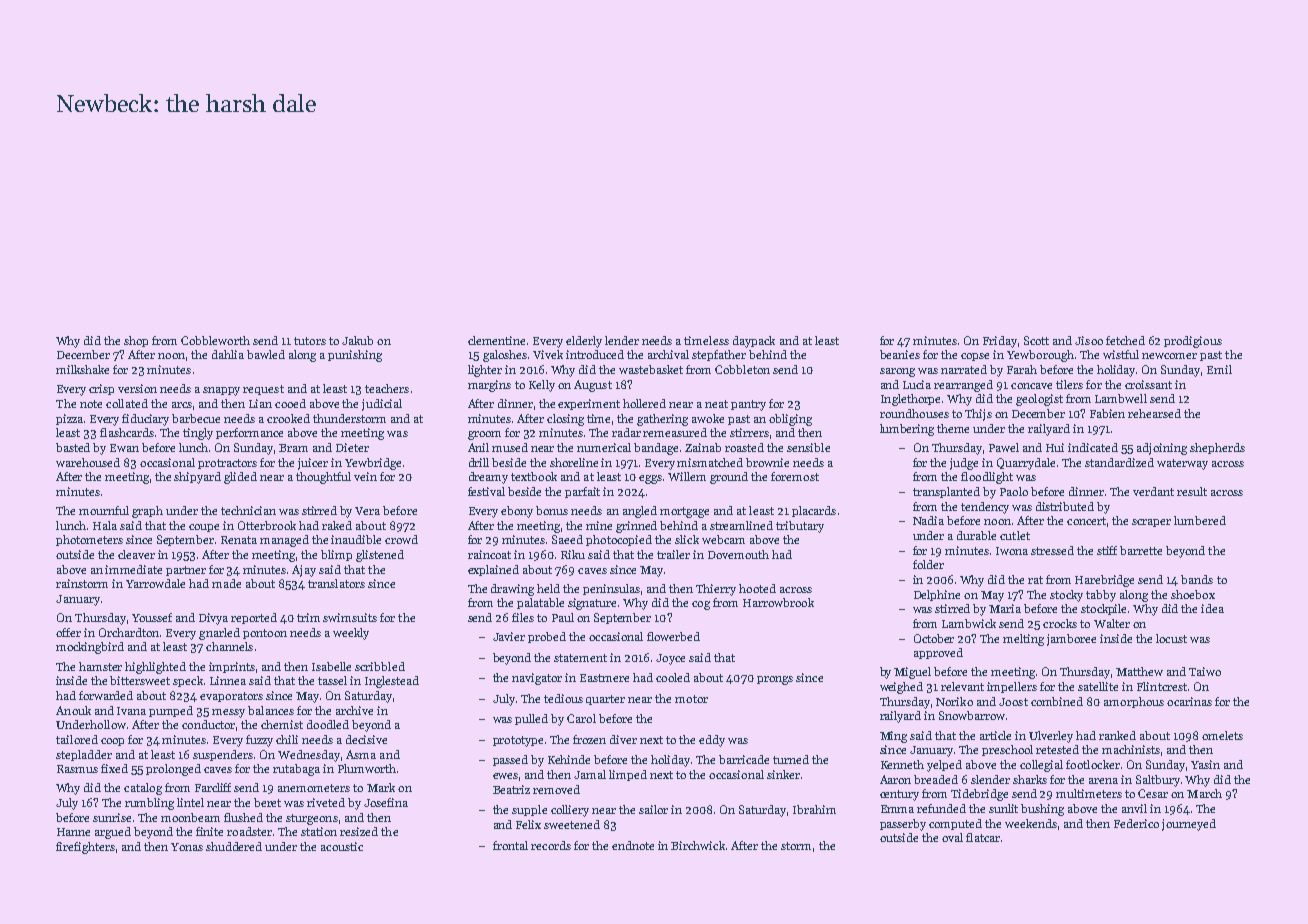  I want to click on coupe, so click(204, 528).
